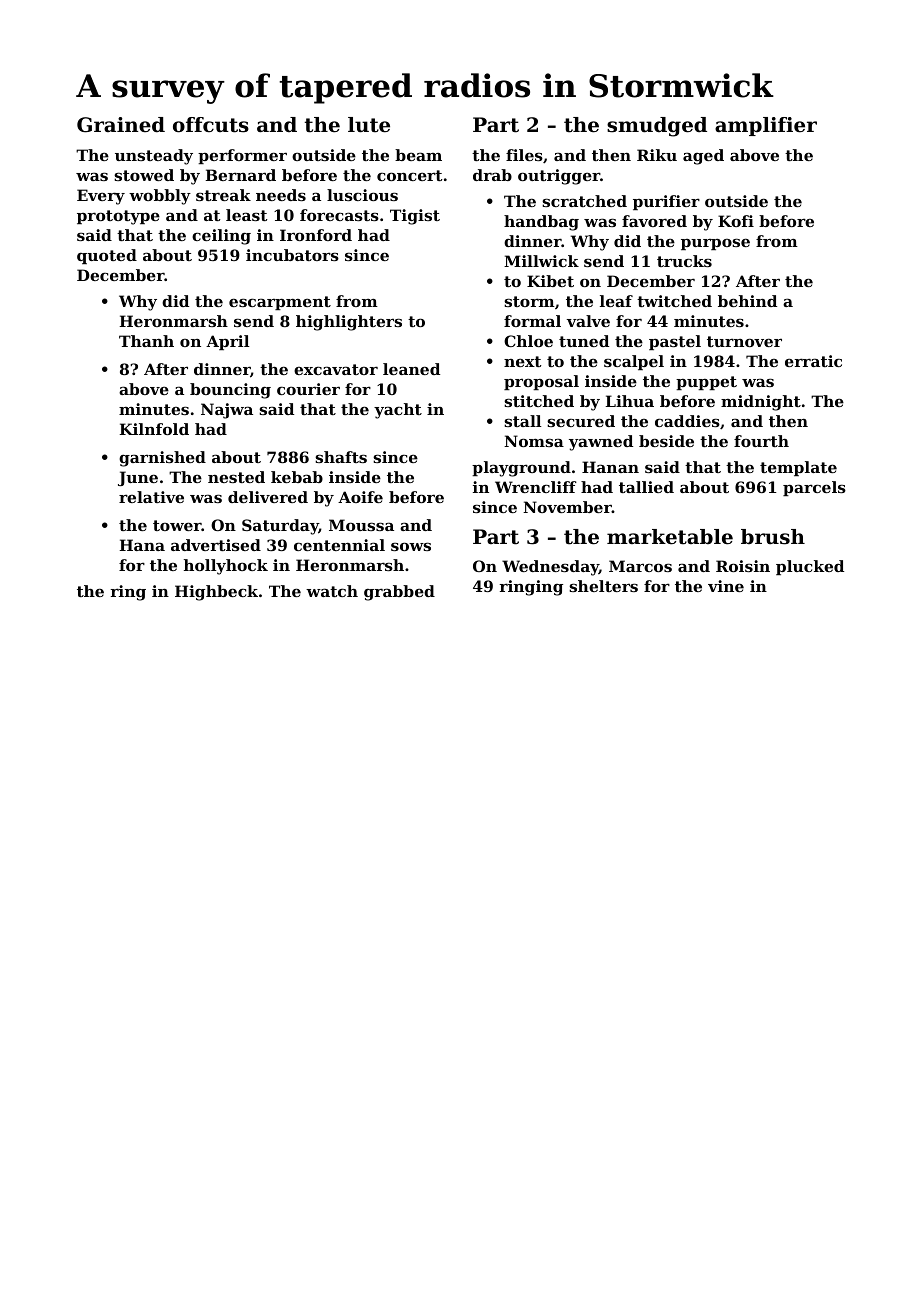 Image resolution: width=924 pixels, height=1308 pixels. Describe the element at coordinates (687, 421) in the screenshot. I see `caddies` at that location.
